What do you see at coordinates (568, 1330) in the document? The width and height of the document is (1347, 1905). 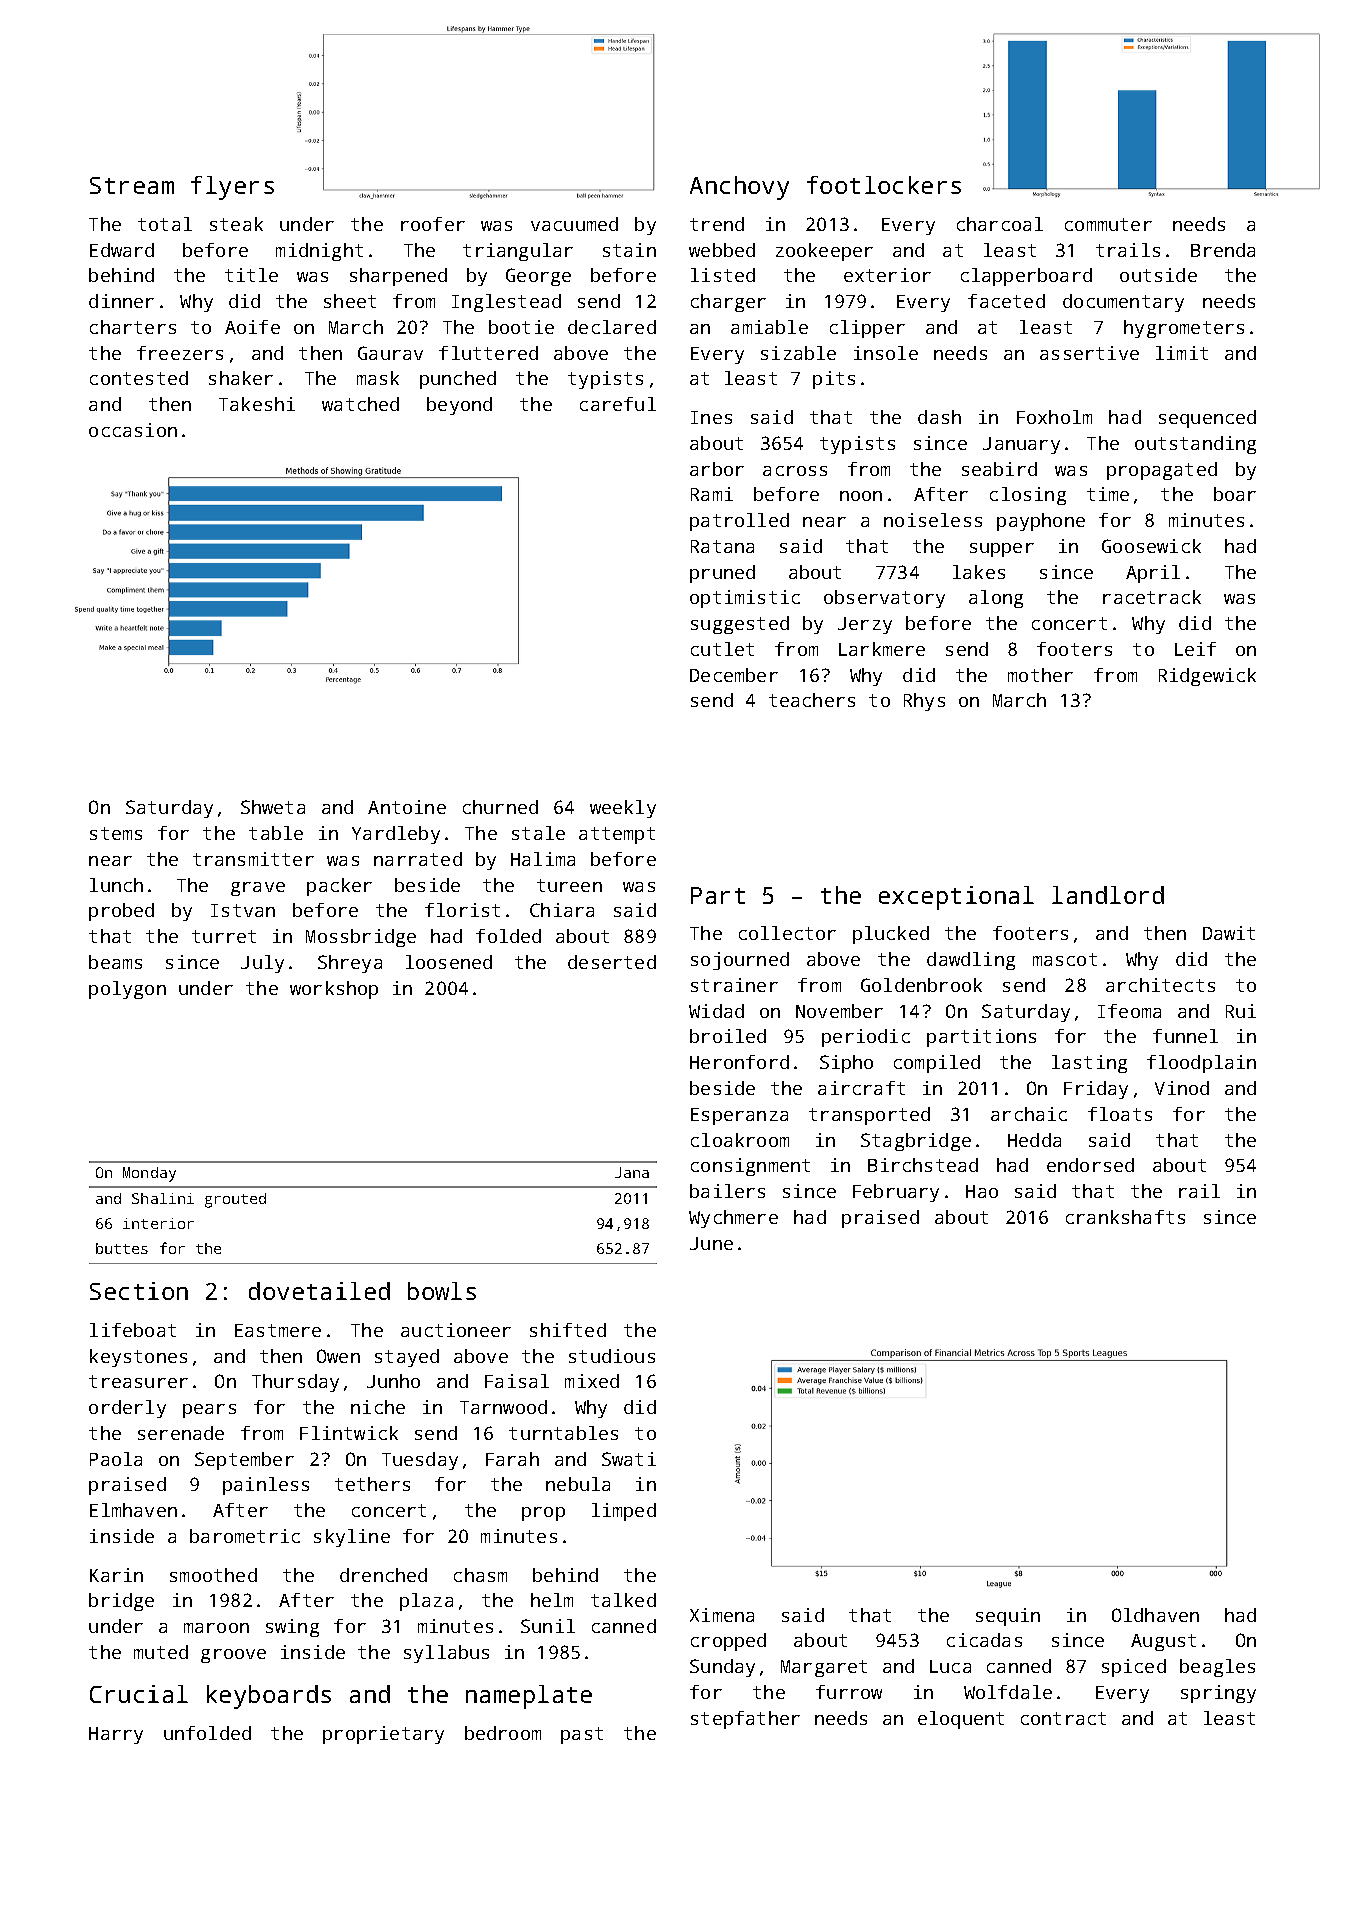 I see `shifted` at bounding box center [568, 1330].
